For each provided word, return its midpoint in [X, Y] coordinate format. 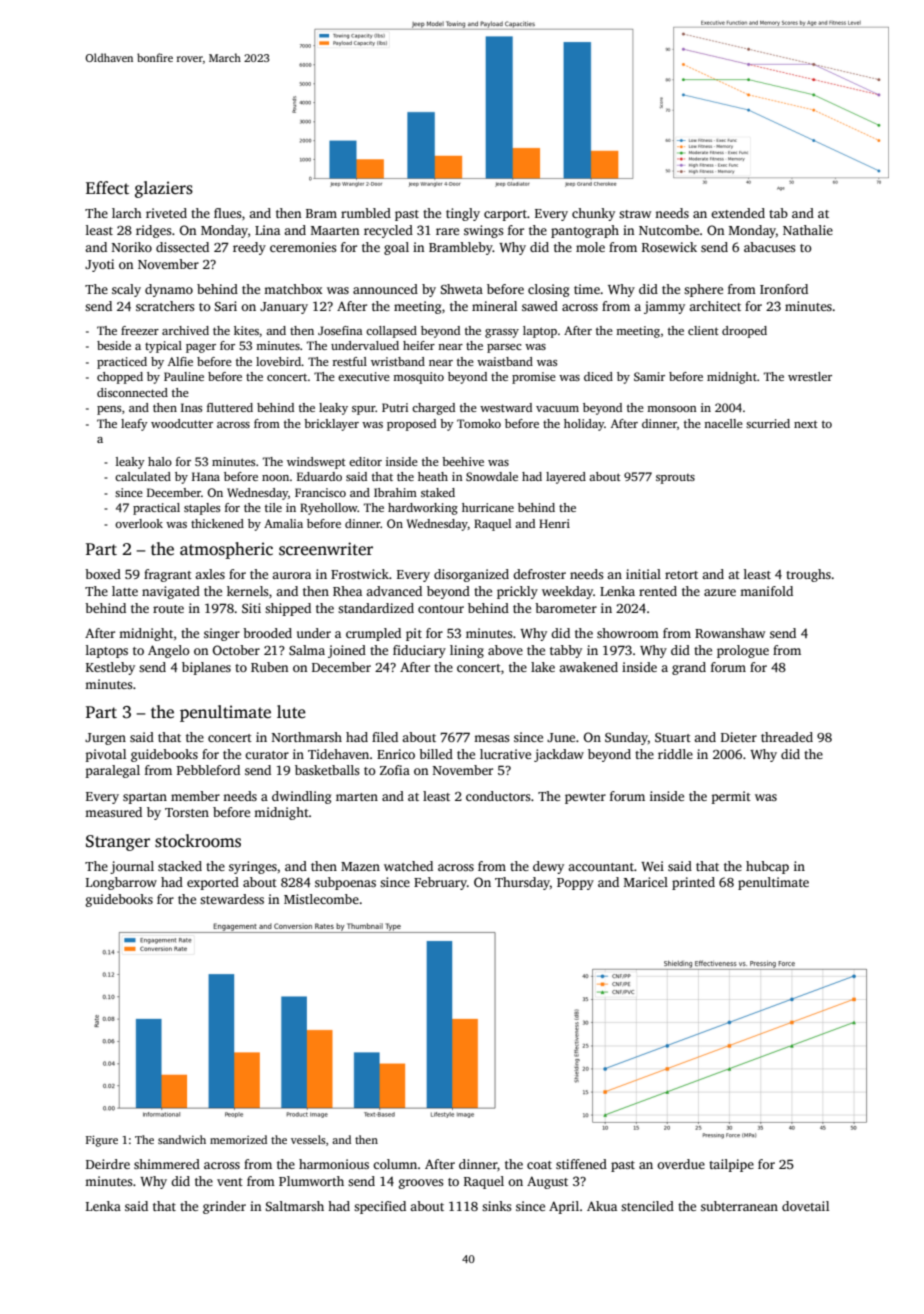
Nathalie [808, 230]
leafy [134, 425]
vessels [308, 1139]
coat [539, 1165]
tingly [463, 214]
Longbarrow [121, 883]
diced [598, 376]
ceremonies [303, 247]
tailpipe [731, 1165]
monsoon [672, 409]
